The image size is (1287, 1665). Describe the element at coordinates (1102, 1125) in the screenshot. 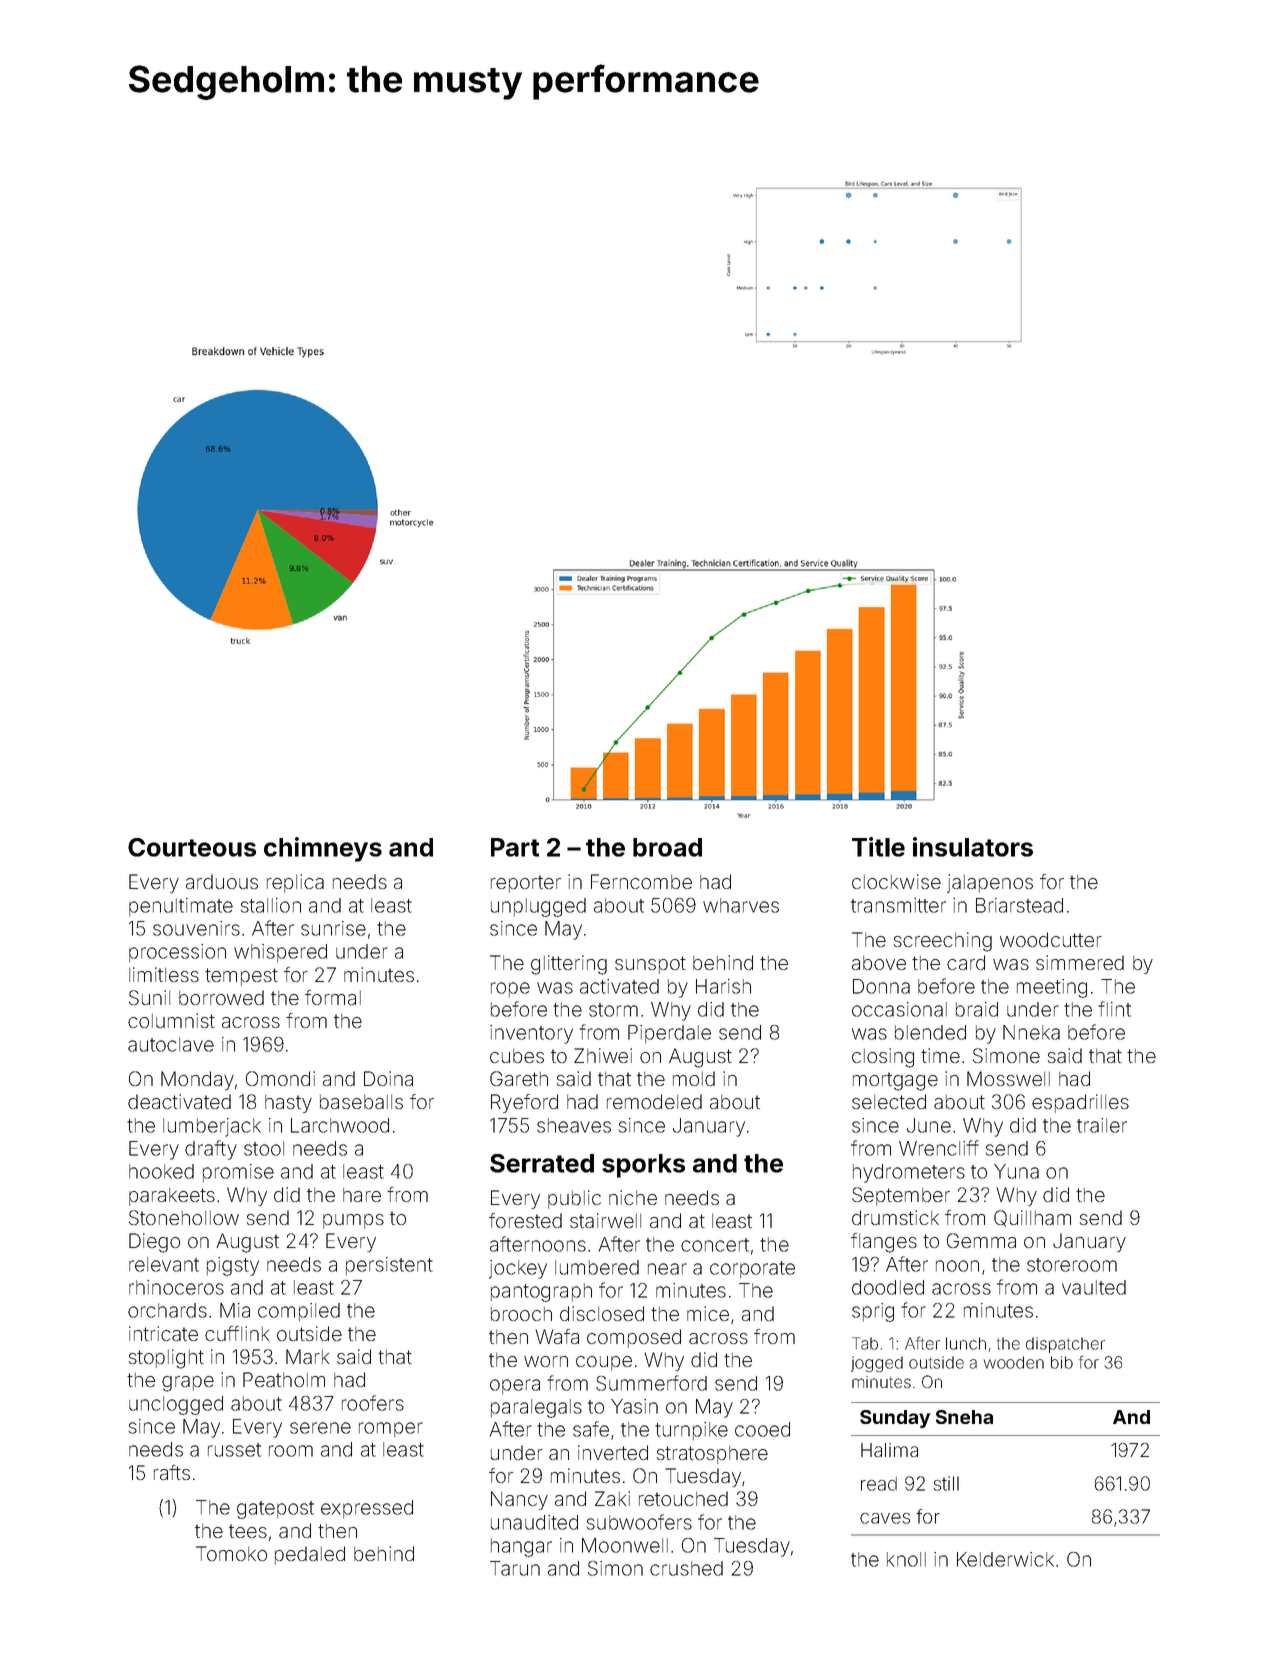

I see `trailer` at that location.
